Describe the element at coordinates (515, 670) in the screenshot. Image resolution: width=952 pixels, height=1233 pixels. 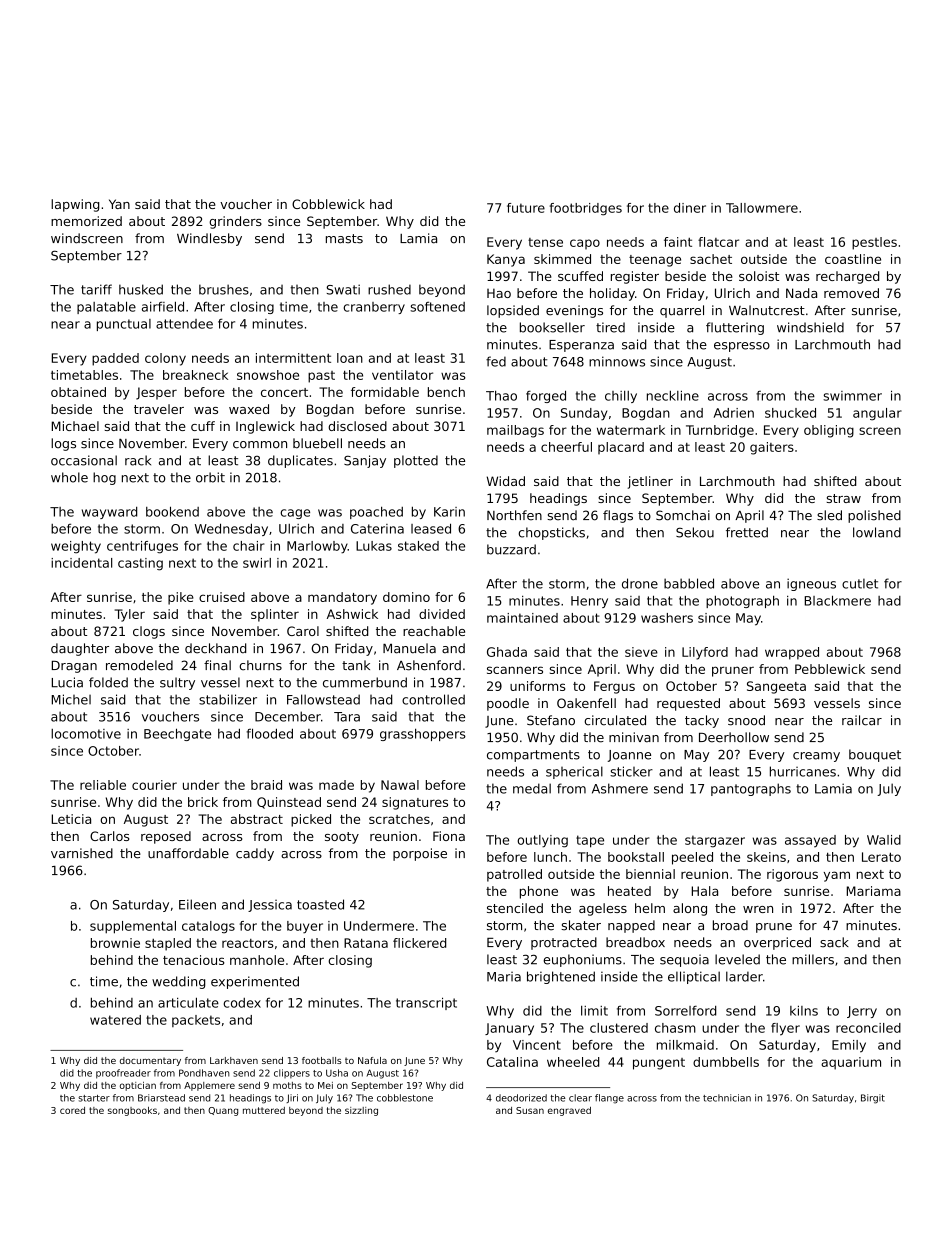
I see `scanners` at that location.
